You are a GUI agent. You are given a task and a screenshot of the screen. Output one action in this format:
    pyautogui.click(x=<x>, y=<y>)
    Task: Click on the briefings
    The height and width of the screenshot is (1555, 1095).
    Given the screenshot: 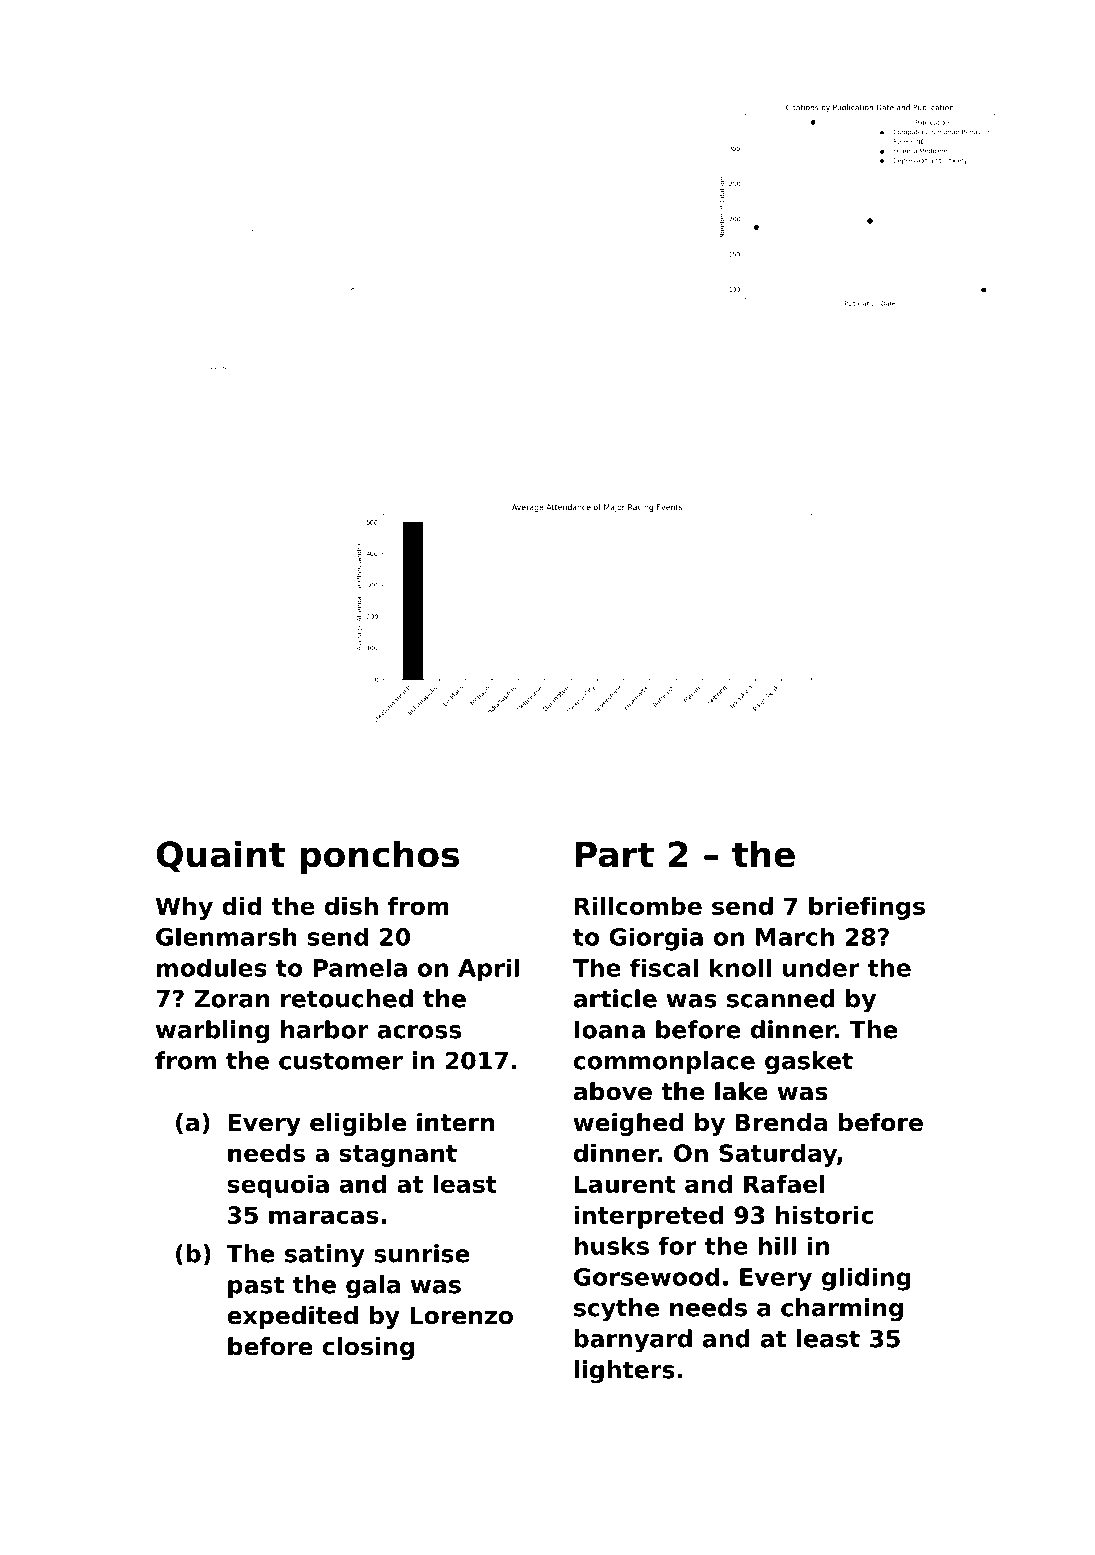 What is the action you would take?
    pyautogui.click(x=867, y=908)
